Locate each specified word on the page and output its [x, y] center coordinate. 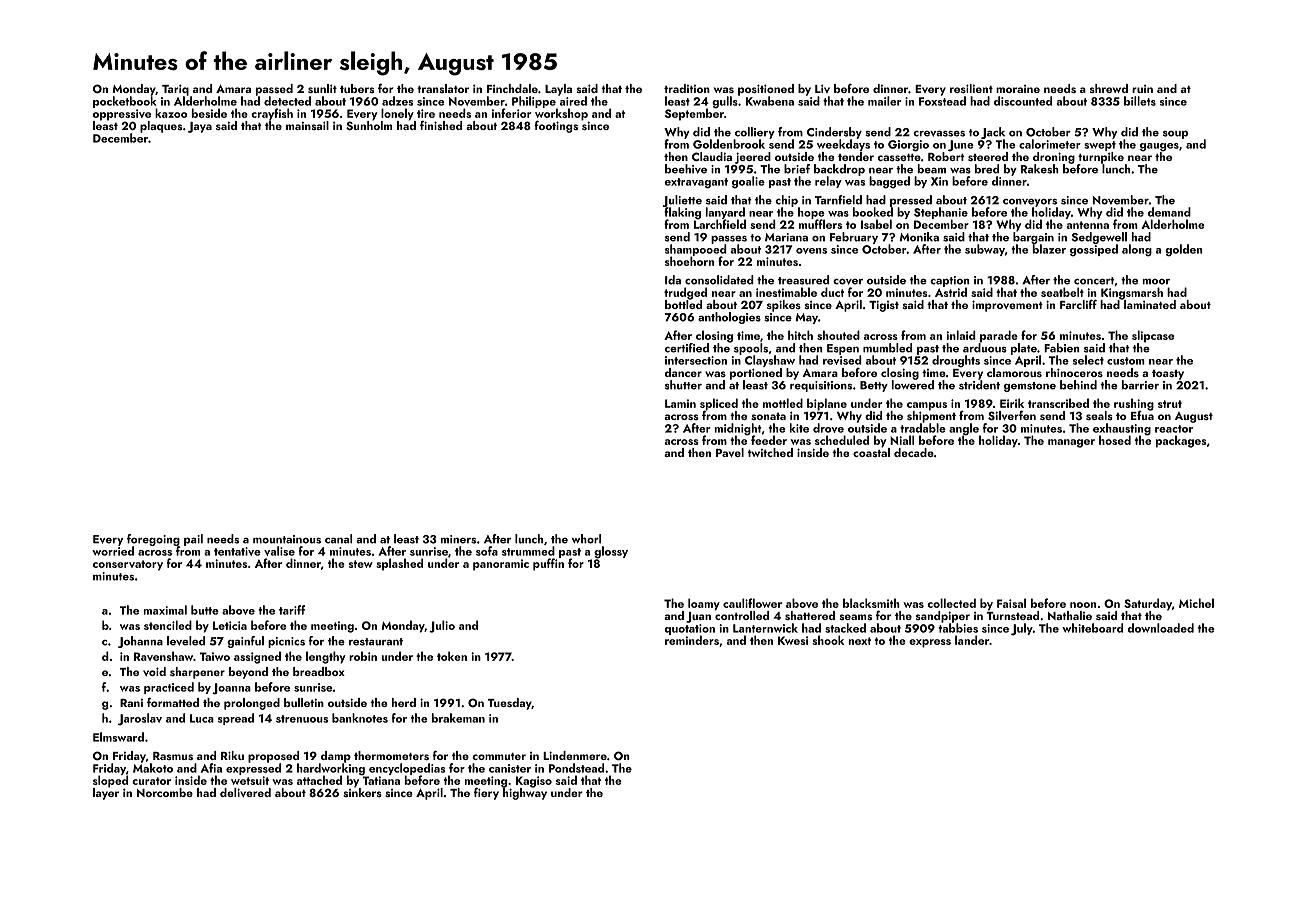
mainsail [307, 125]
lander [972, 640]
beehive [686, 169]
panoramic [501, 565]
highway [525, 794]
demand [1169, 212]
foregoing [153, 540]
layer [106, 794]
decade [914, 452]
